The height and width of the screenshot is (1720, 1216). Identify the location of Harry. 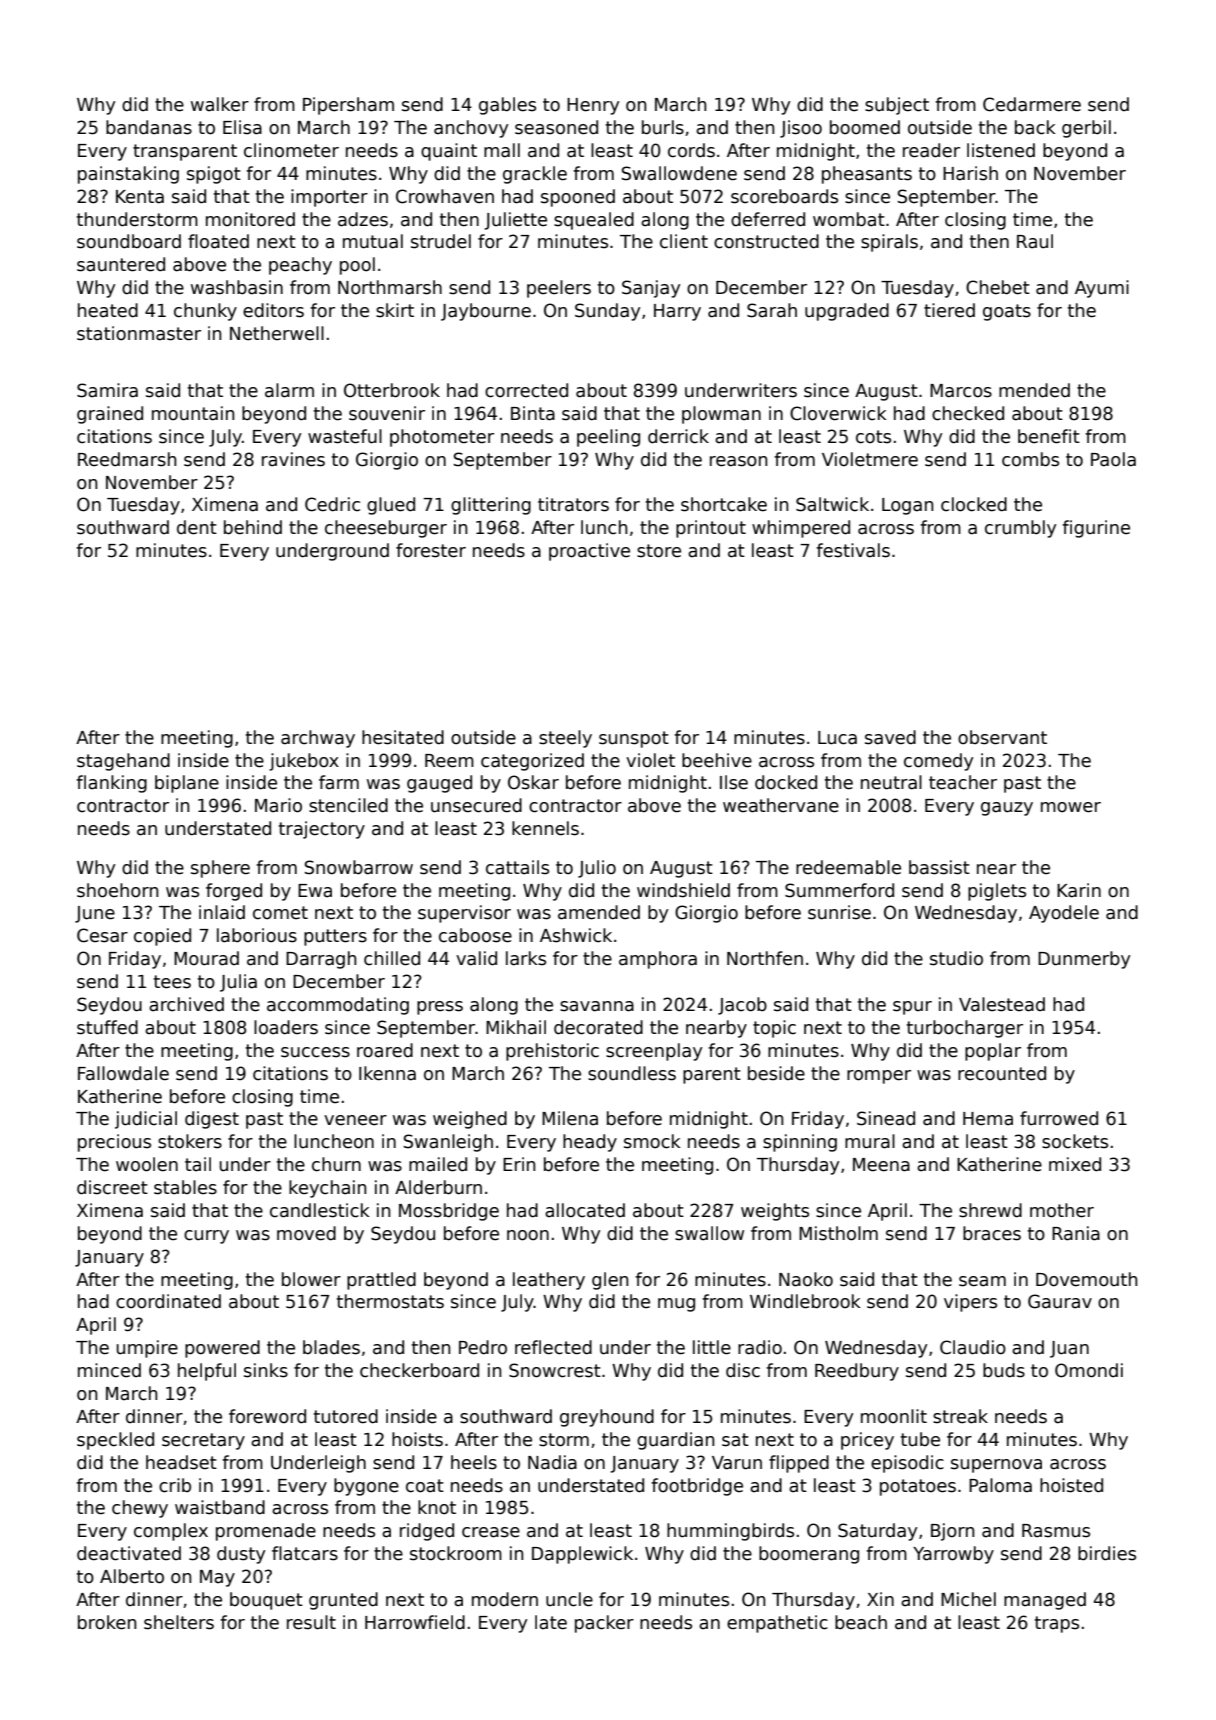
(677, 312).
